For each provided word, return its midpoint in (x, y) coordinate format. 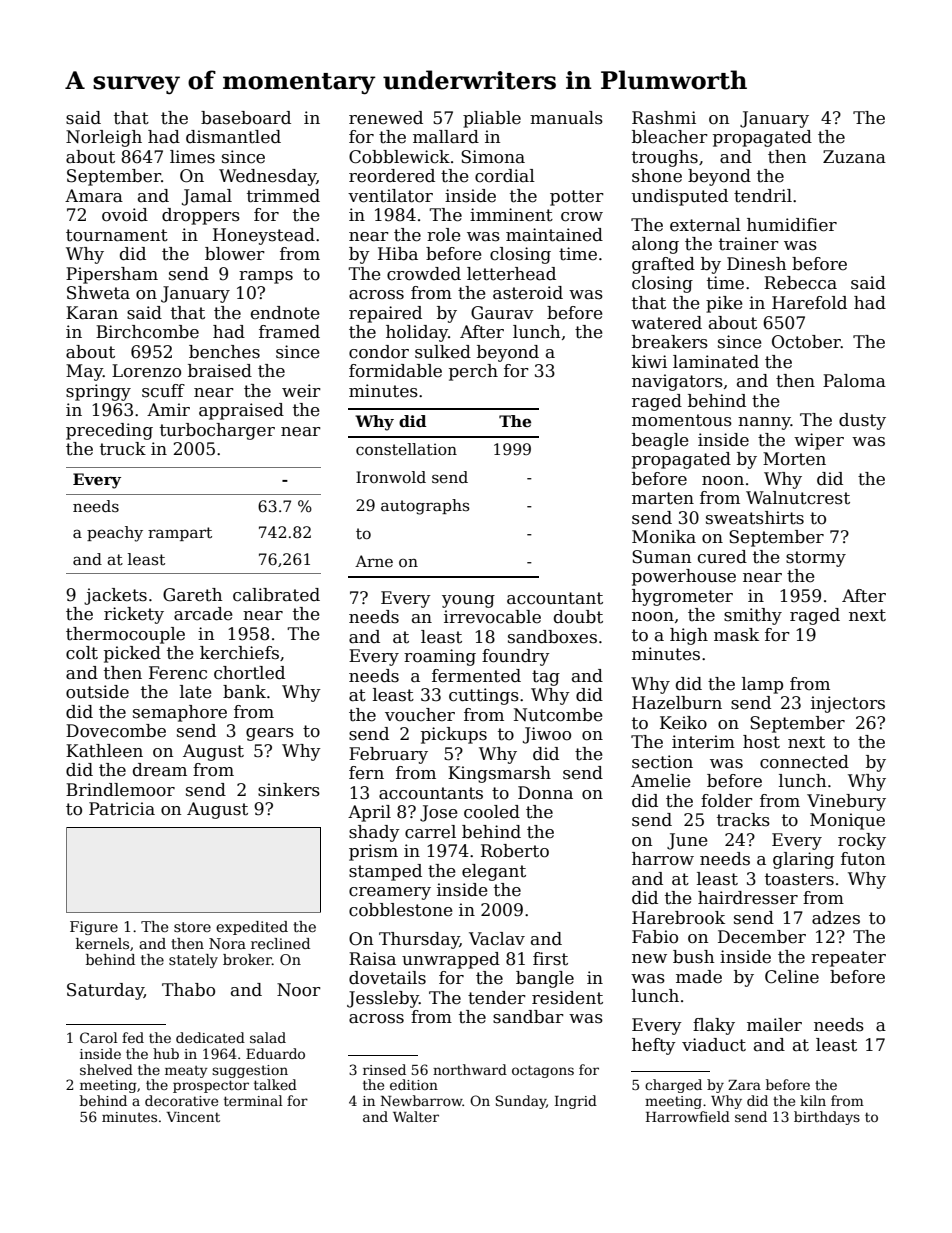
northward (470, 1069)
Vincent (193, 1117)
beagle (660, 441)
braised (220, 371)
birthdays (827, 1118)
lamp (762, 685)
